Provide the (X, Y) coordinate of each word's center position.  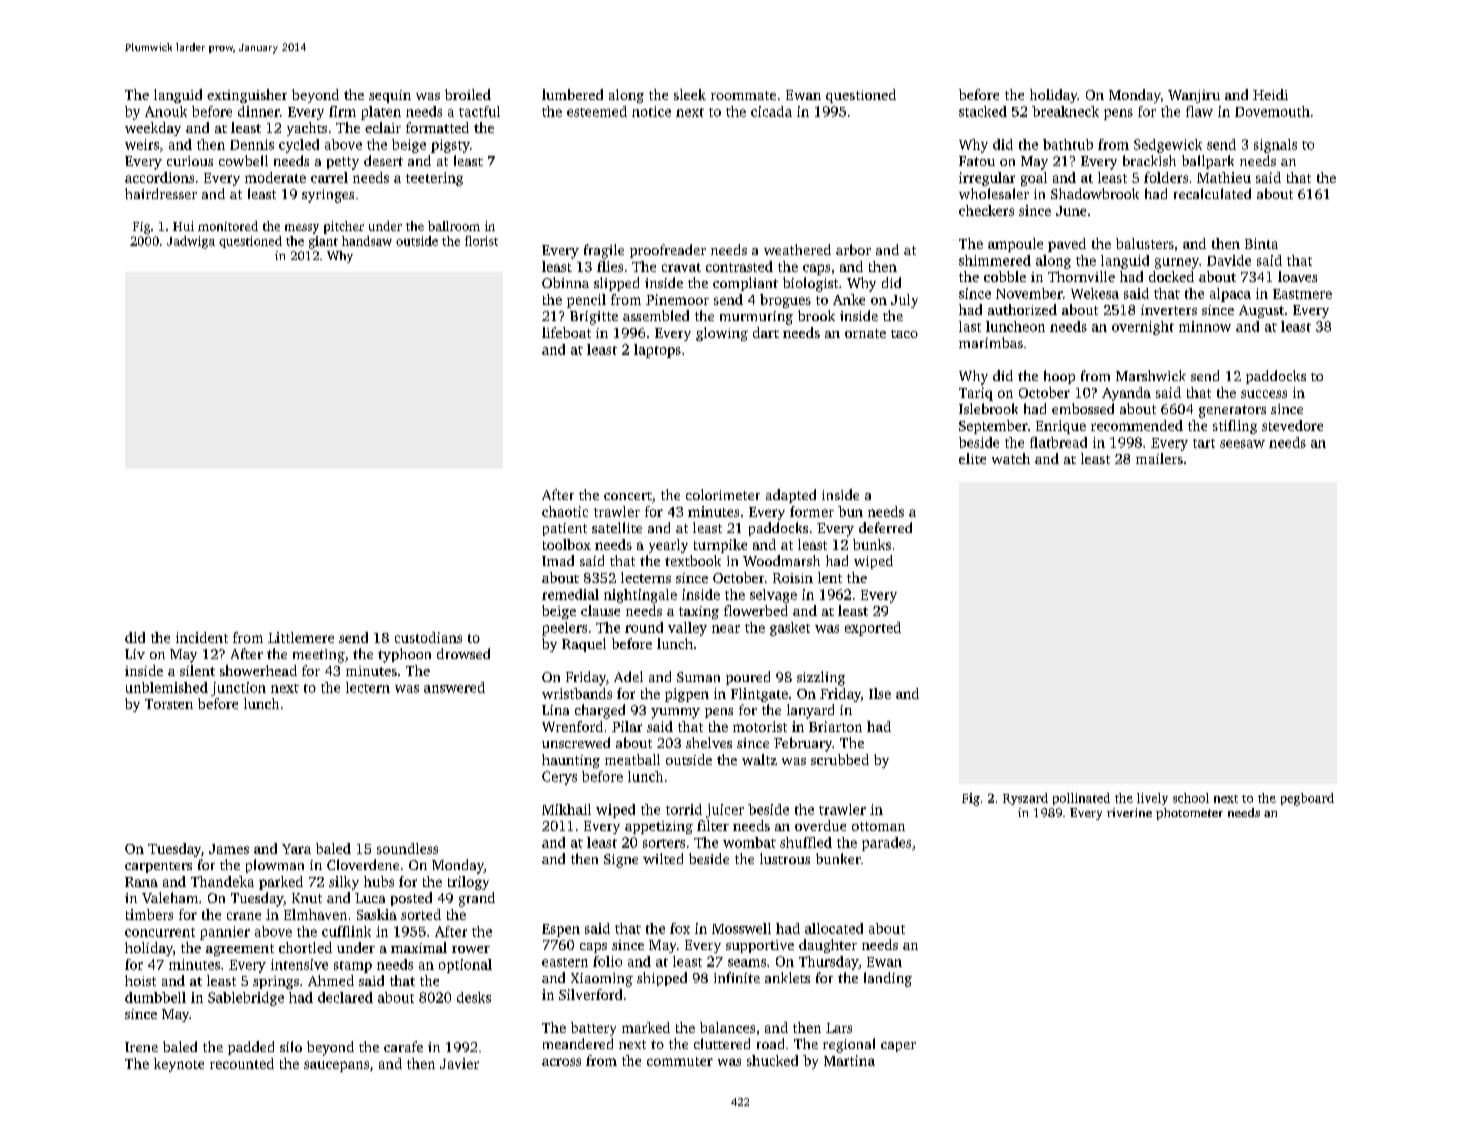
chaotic (565, 511)
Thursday (829, 963)
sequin (390, 96)
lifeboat (566, 332)
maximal (419, 947)
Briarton (835, 726)
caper (898, 1047)
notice (651, 111)
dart (766, 332)
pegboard (1307, 799)
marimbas (991, 342)
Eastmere (1302, 294)
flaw (1199, 111)
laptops (657, 351)
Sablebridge (246, 999)
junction (238, 689)
